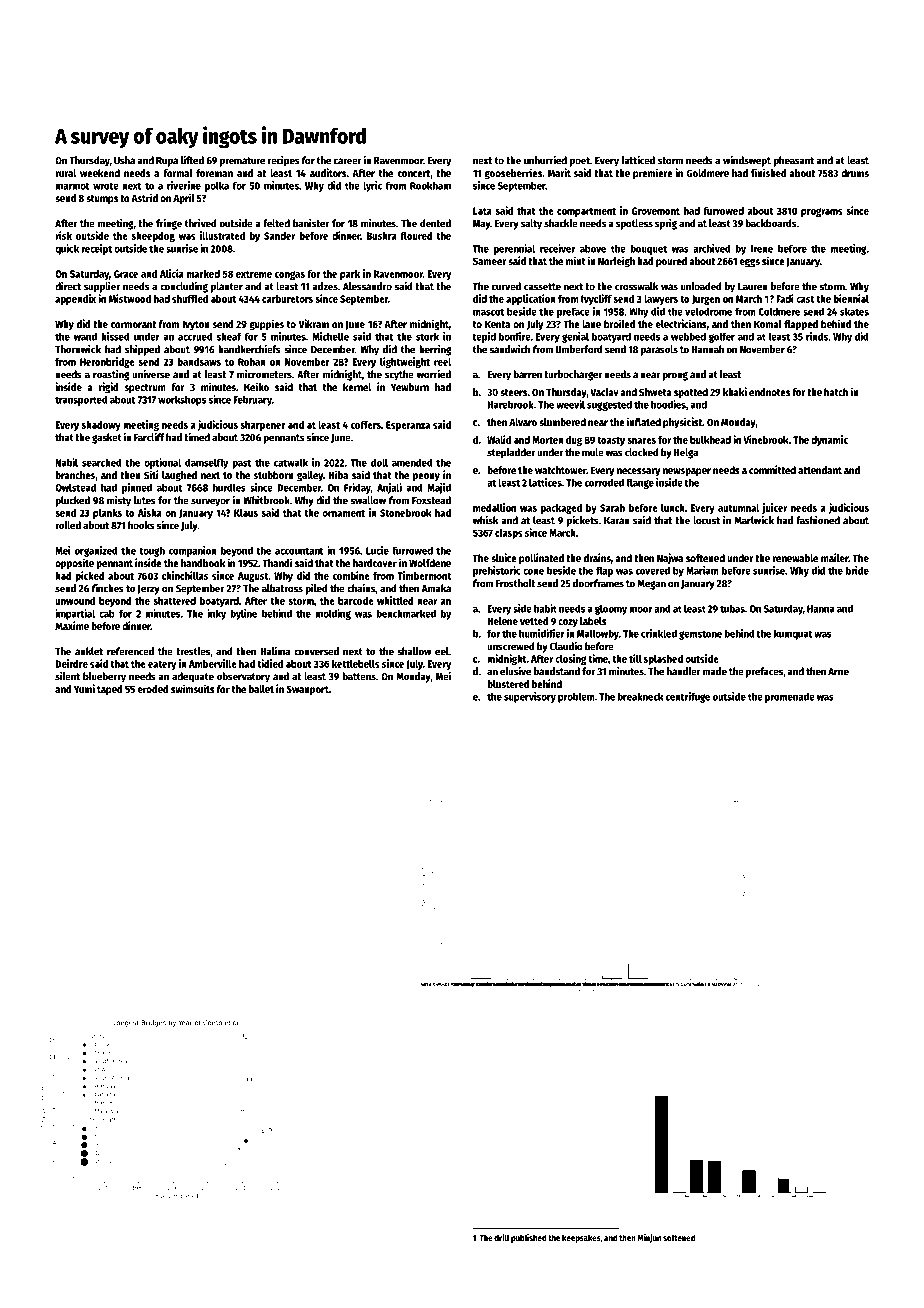 Image resolution: width=924 pixels, height=1308 pixels. Describe the element at coordinates (193, 688) in the page. I see `swimsuits` at that location.
